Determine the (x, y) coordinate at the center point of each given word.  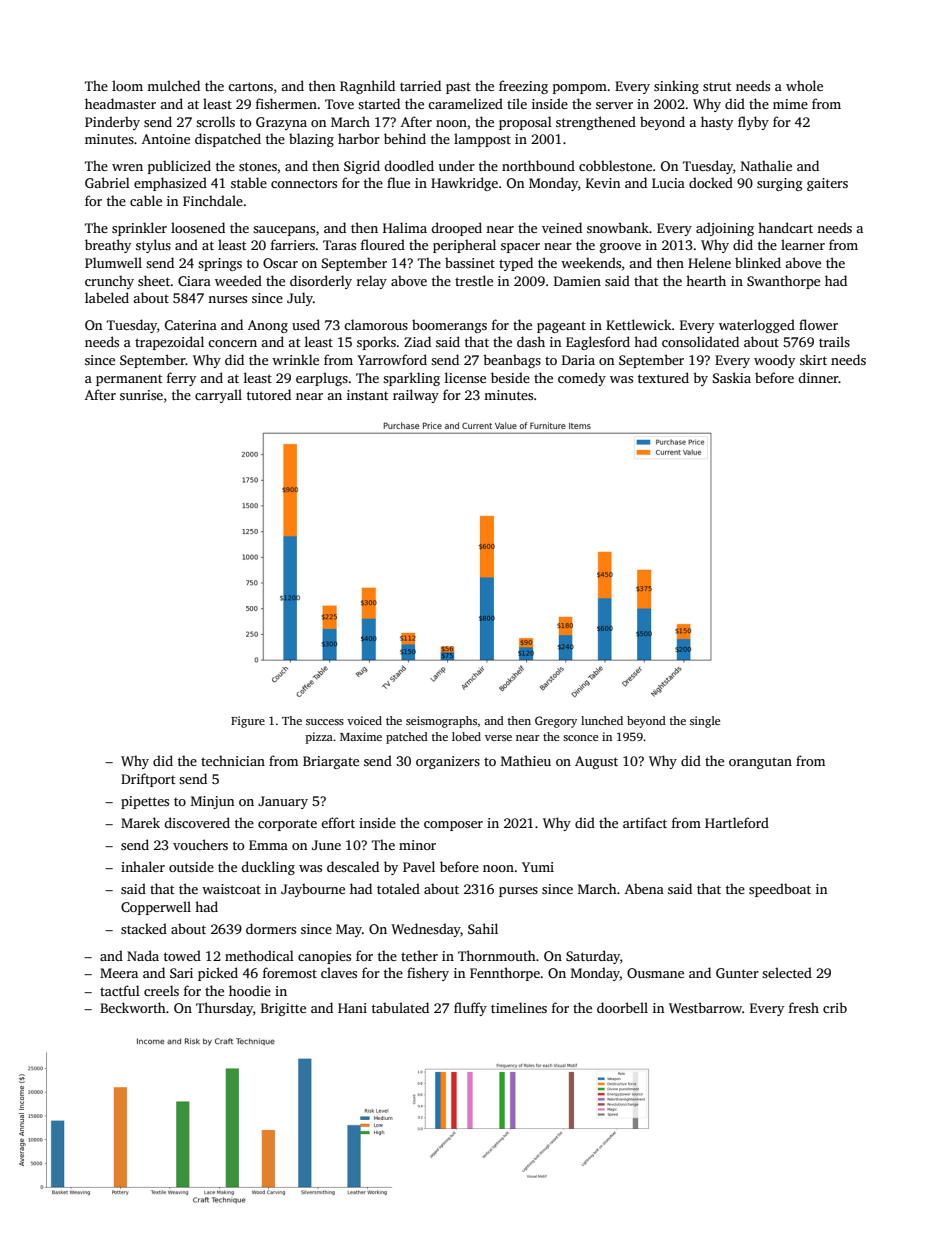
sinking (676, 87)
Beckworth (133, 1007)
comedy (582, 379)
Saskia (732, 377)
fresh (804, 1007)
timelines (519, 1007)
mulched (173, 85)
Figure (248, 722)
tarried (420, 85)
